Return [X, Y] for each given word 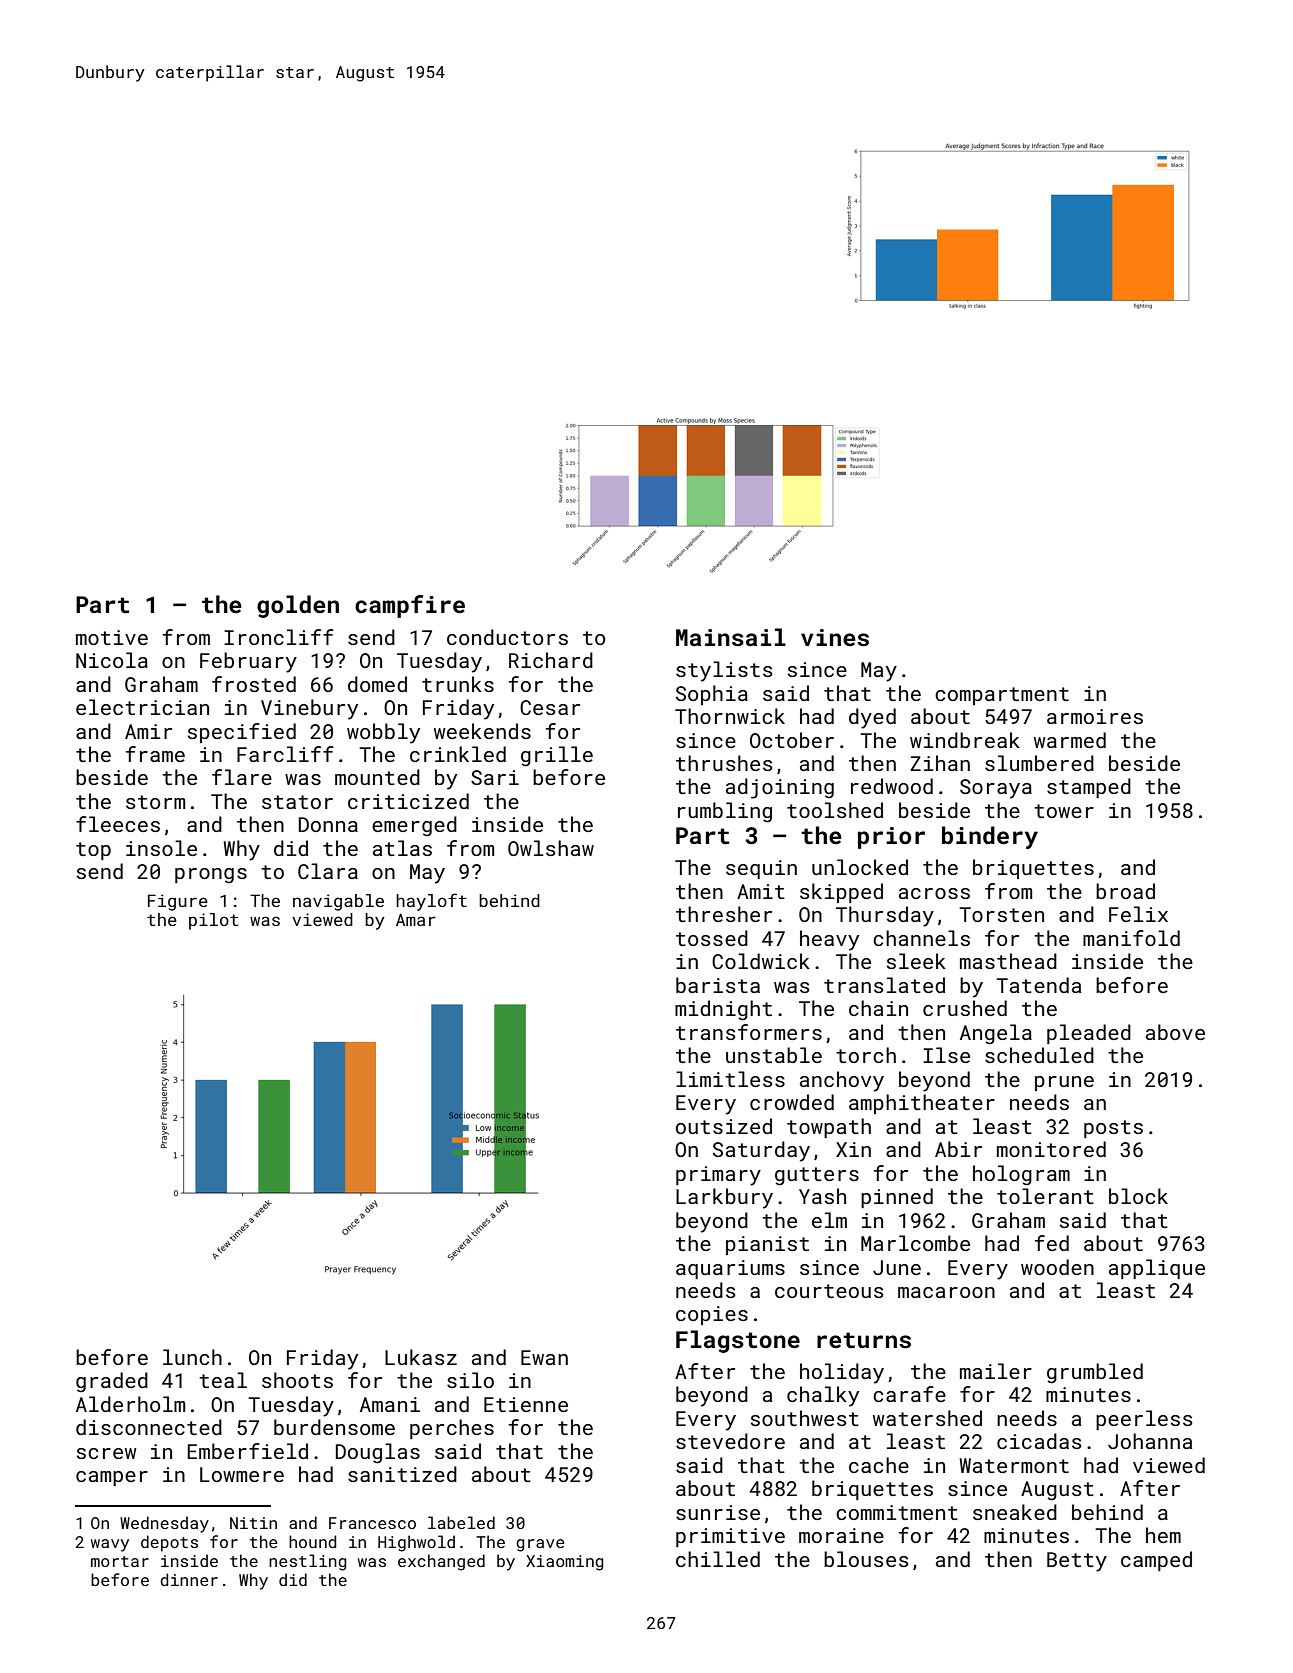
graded [112, 1382]
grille [557, 756]
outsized [724, 1126]
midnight [723, 1010]
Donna [328, 824]
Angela [996, 1034]
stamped [1089, 788]
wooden [1057, 1267]
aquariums [730, 1269]
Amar [416, 919]
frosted [254, 684]
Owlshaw [551, 848]
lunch [192, 1357]
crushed [965, 1008]
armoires [1095, 716]
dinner [189, 1579]
